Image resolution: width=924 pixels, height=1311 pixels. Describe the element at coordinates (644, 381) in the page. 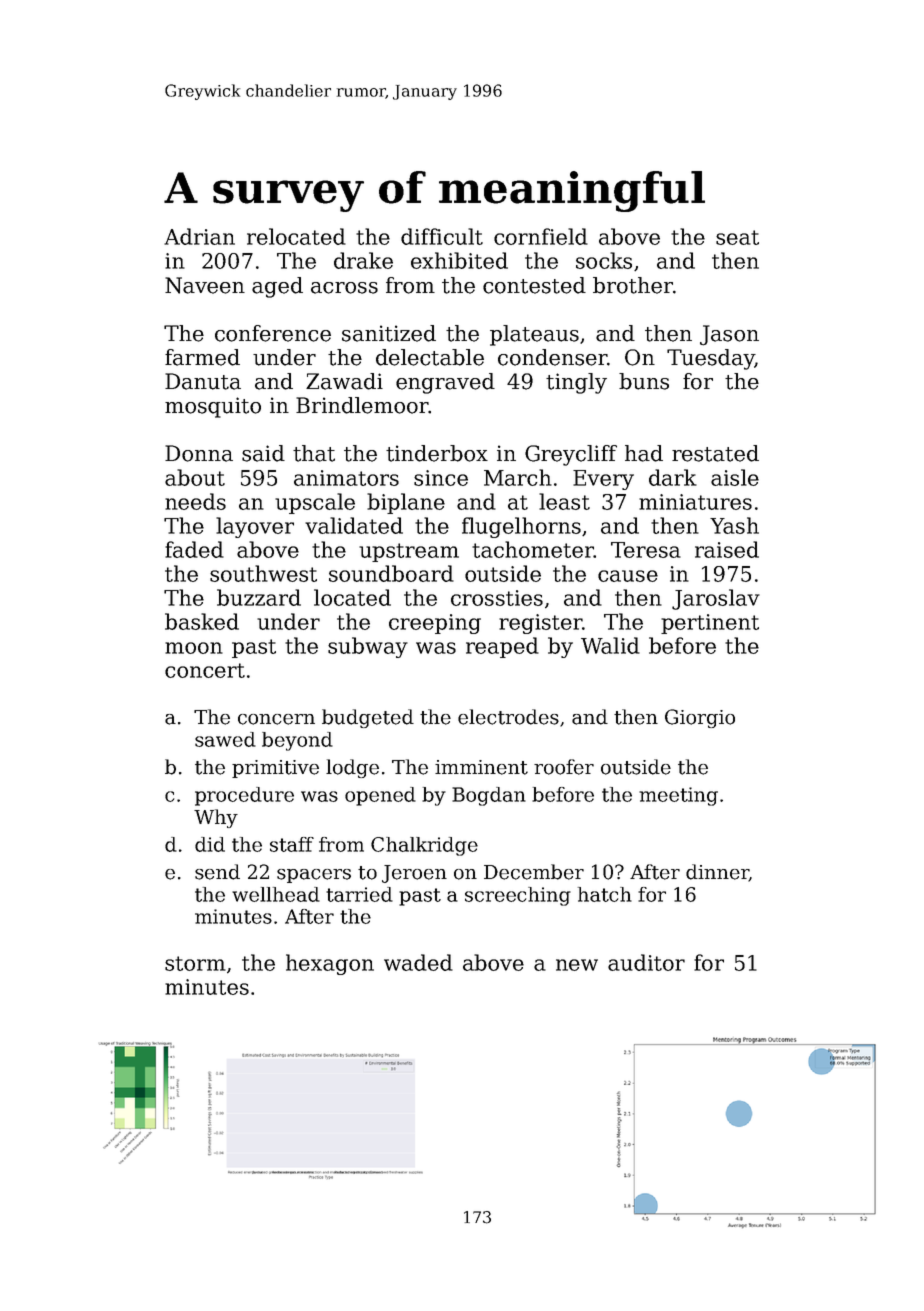

I see `buns` at that location.
